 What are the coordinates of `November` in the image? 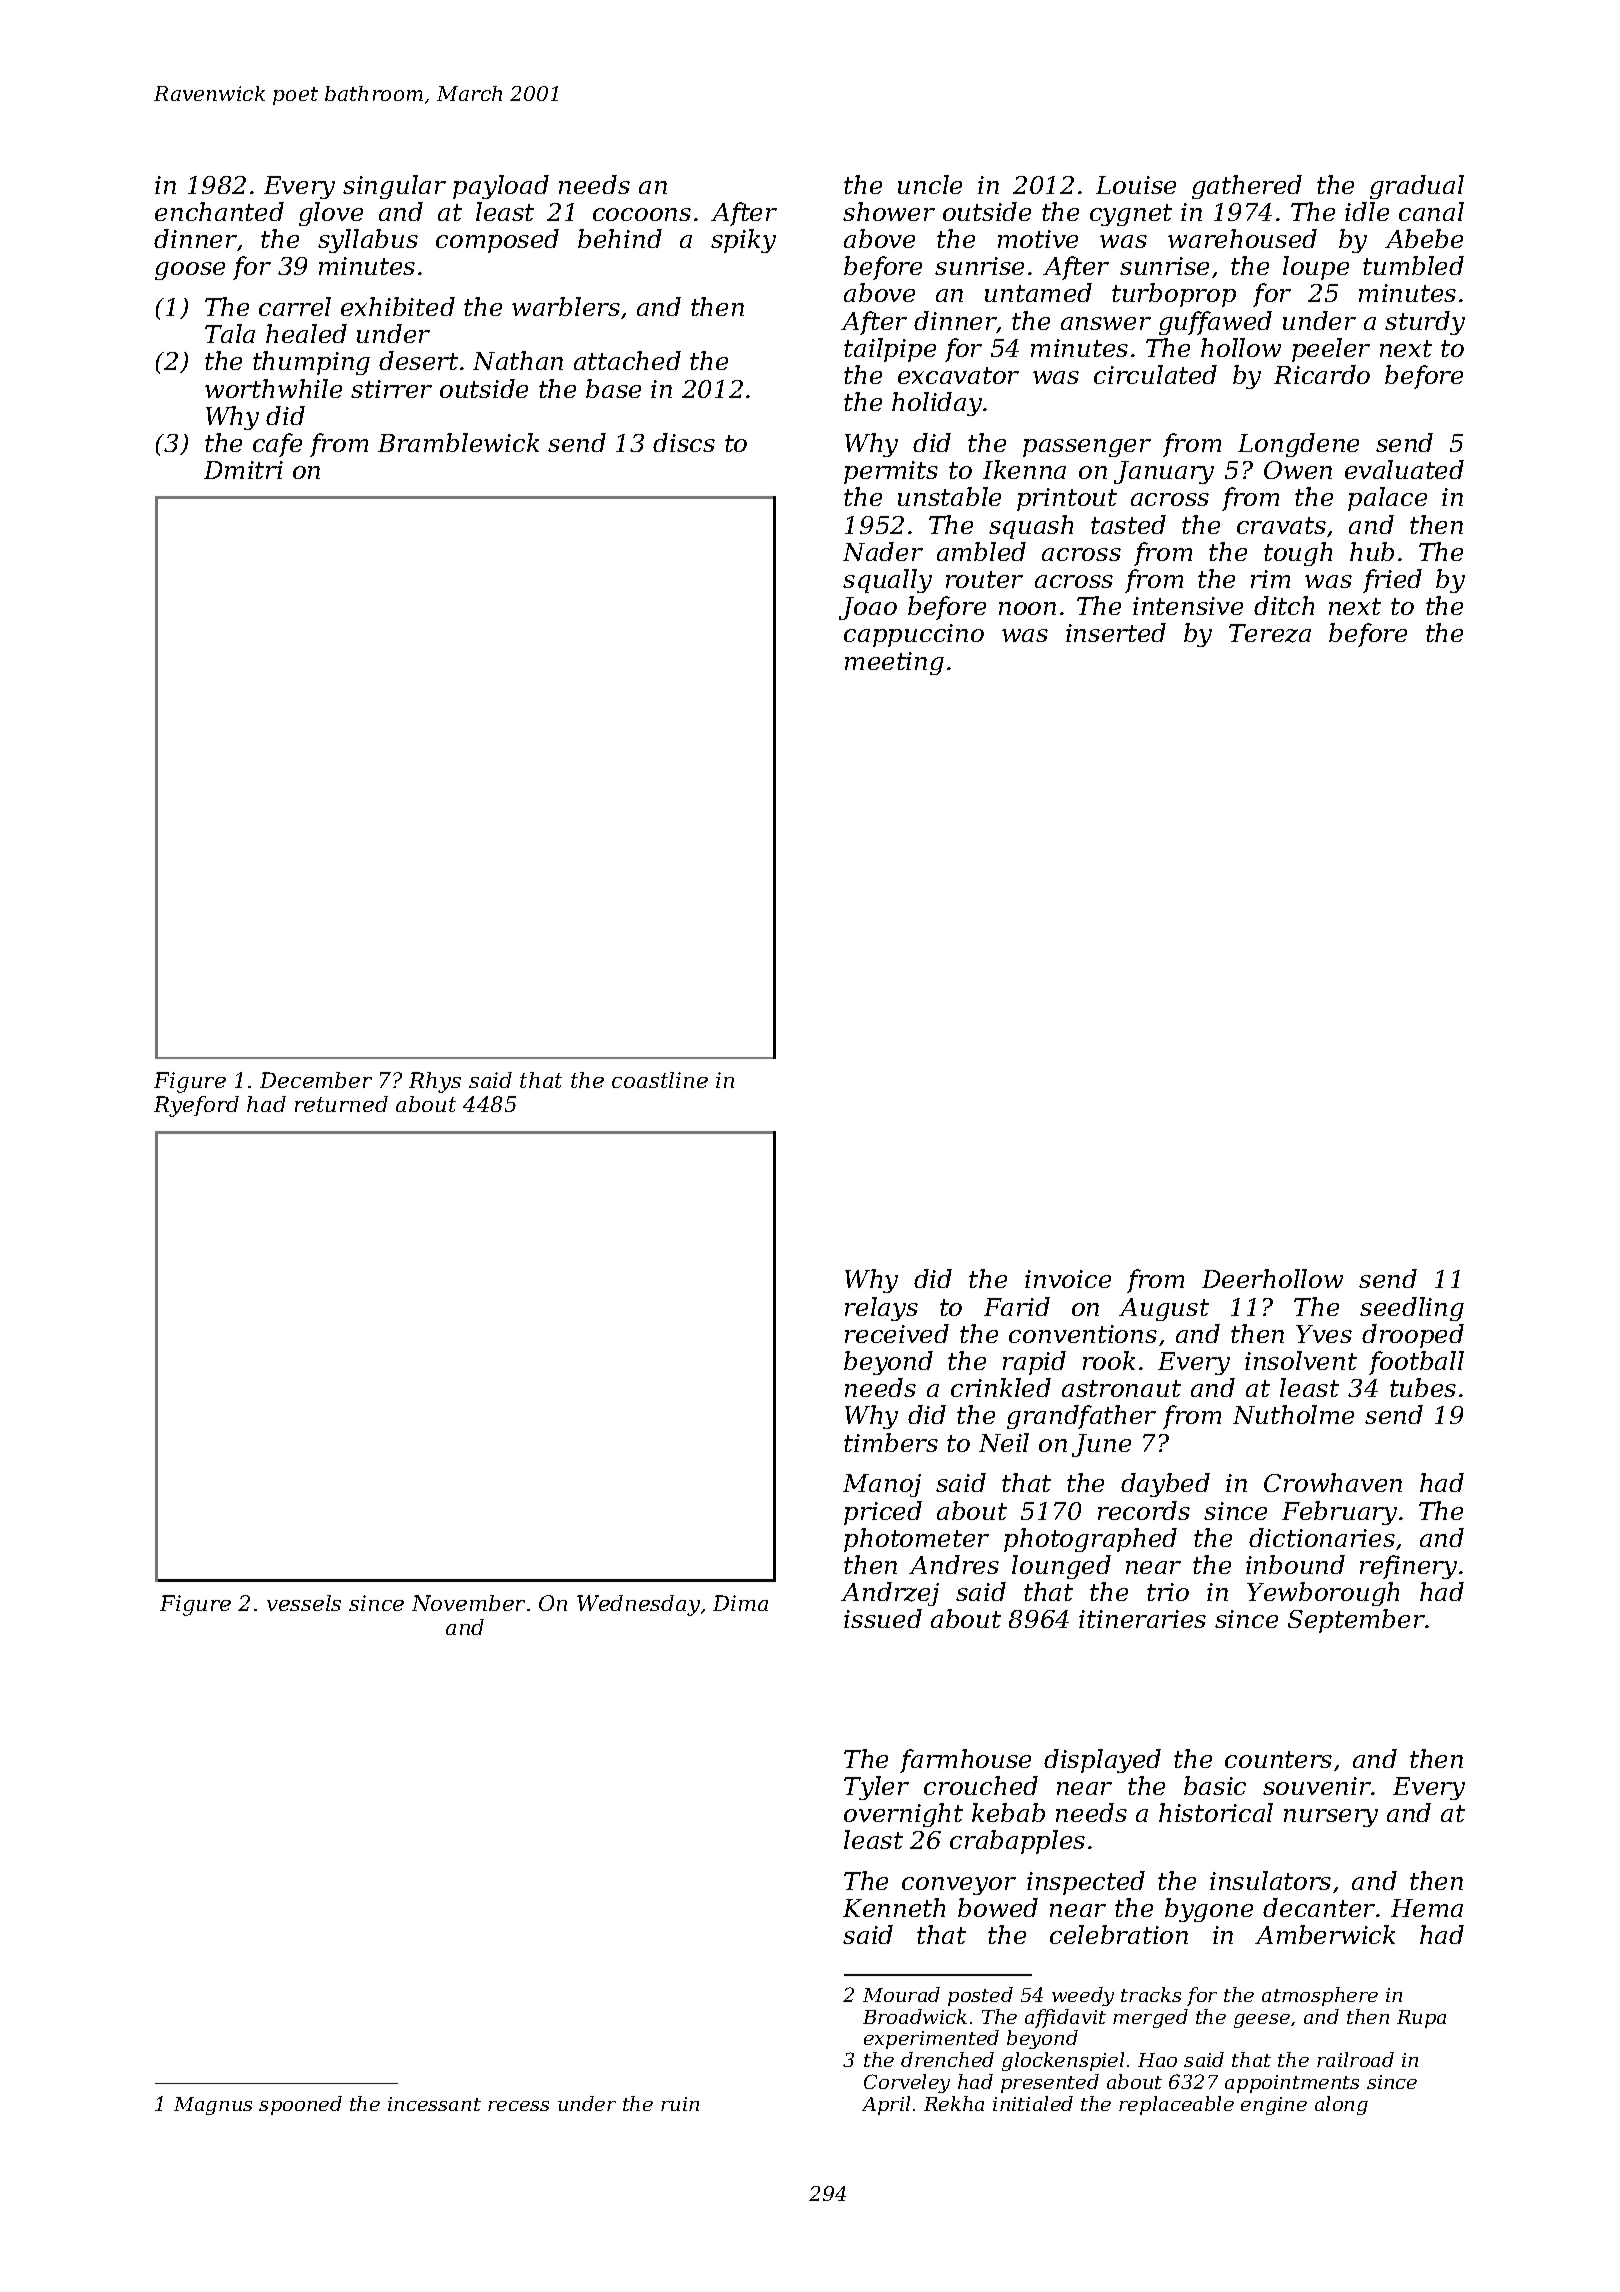 It's located at (468, 1603).
